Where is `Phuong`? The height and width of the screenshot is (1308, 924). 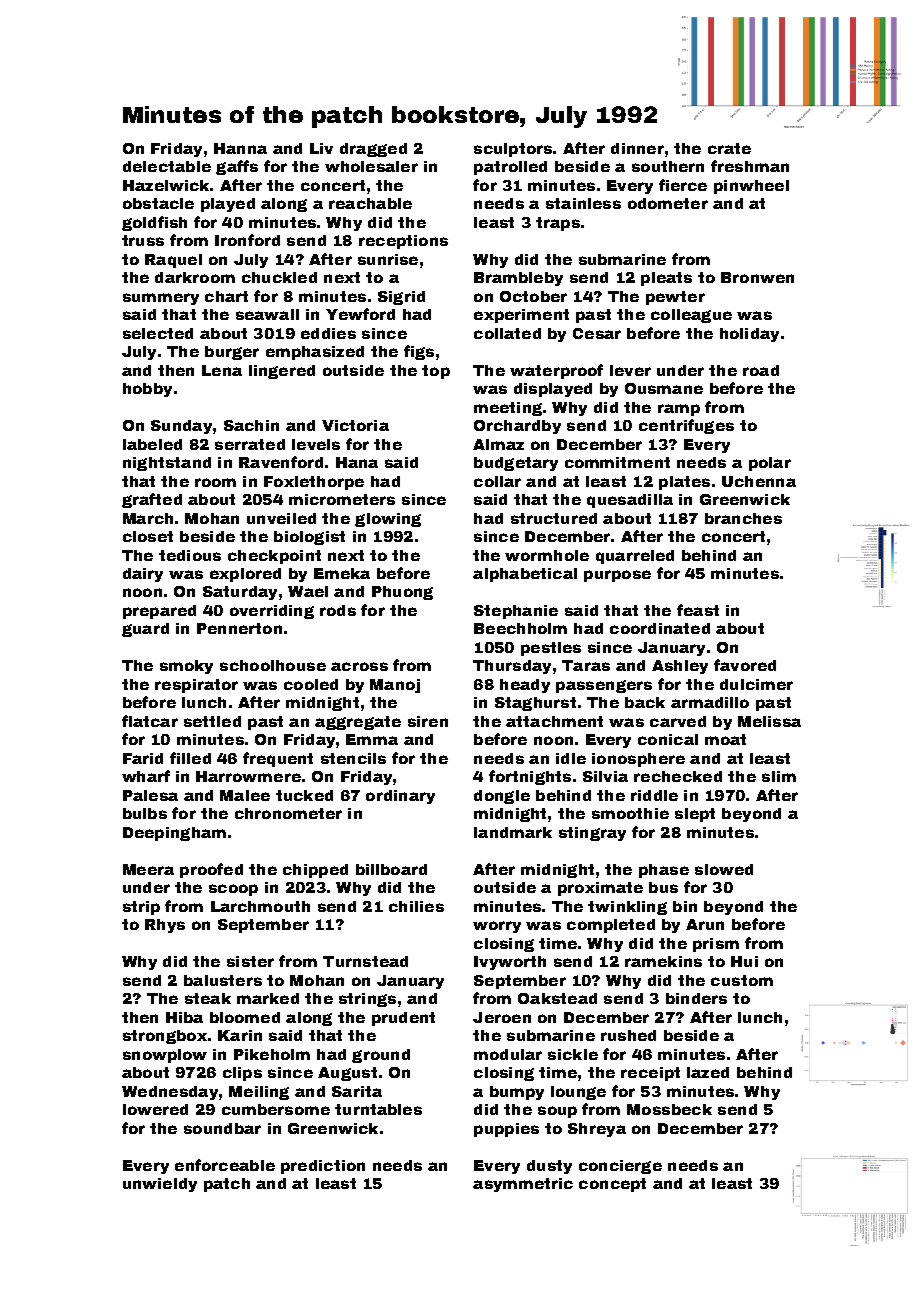
Phuong is located at coordinates (402, 593).
